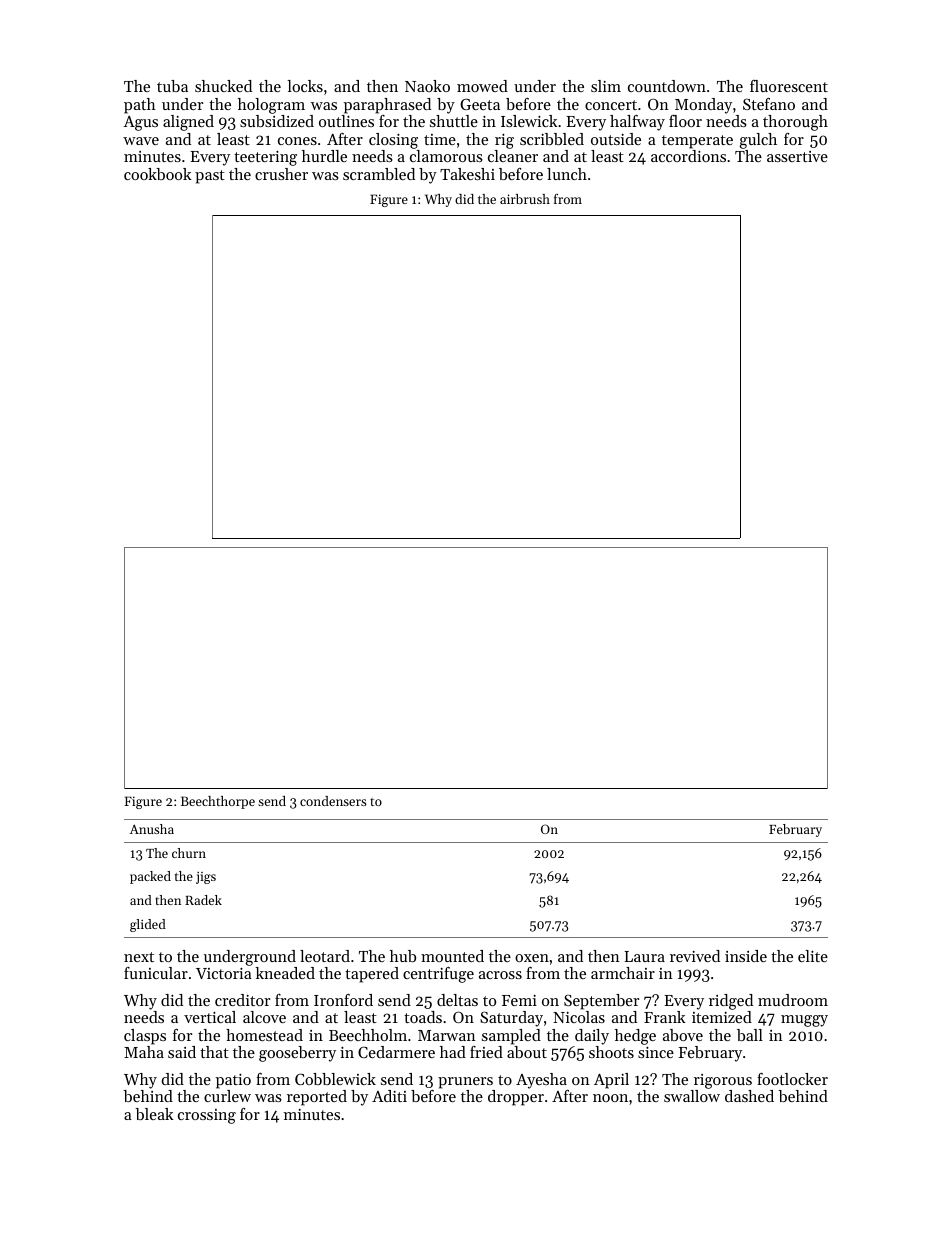 The image size is (952, 1233). What do you see at coordinates (218, 802) in the page?
I see `Beechthorpe` at bounding box center [218, 802].
